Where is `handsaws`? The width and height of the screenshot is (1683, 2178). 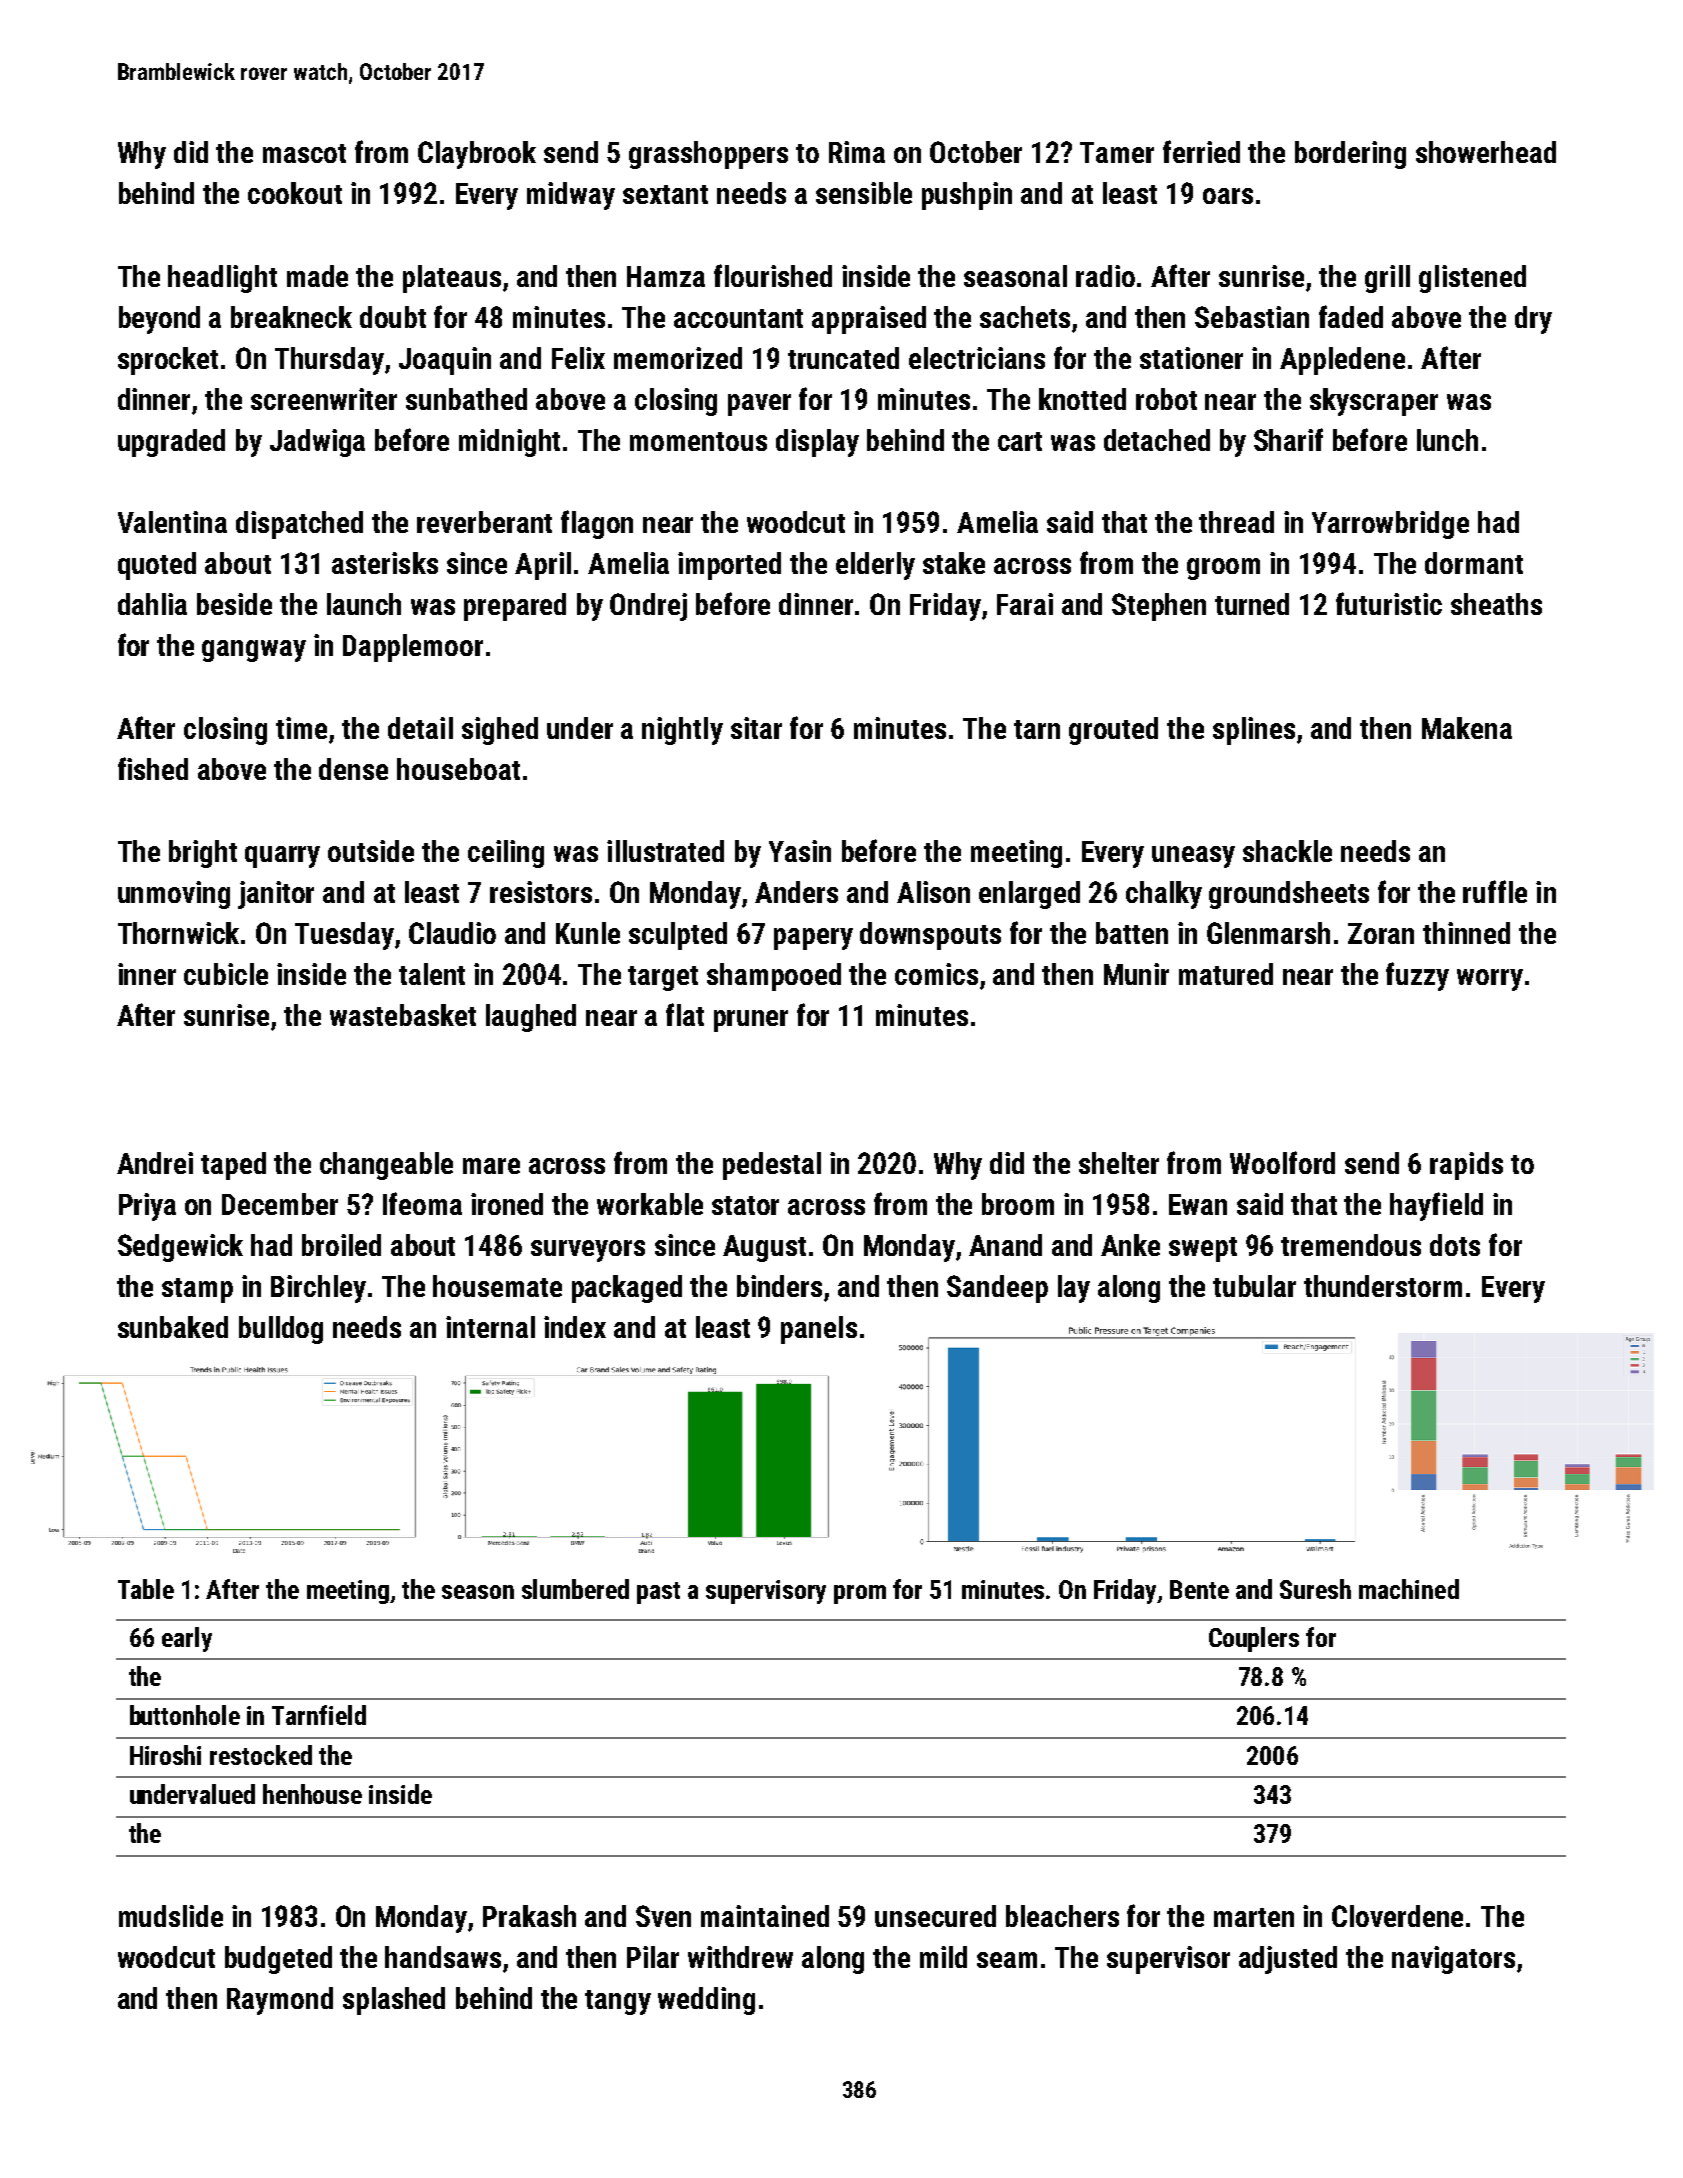 handsaws is located at coordinates (443, 1957).
